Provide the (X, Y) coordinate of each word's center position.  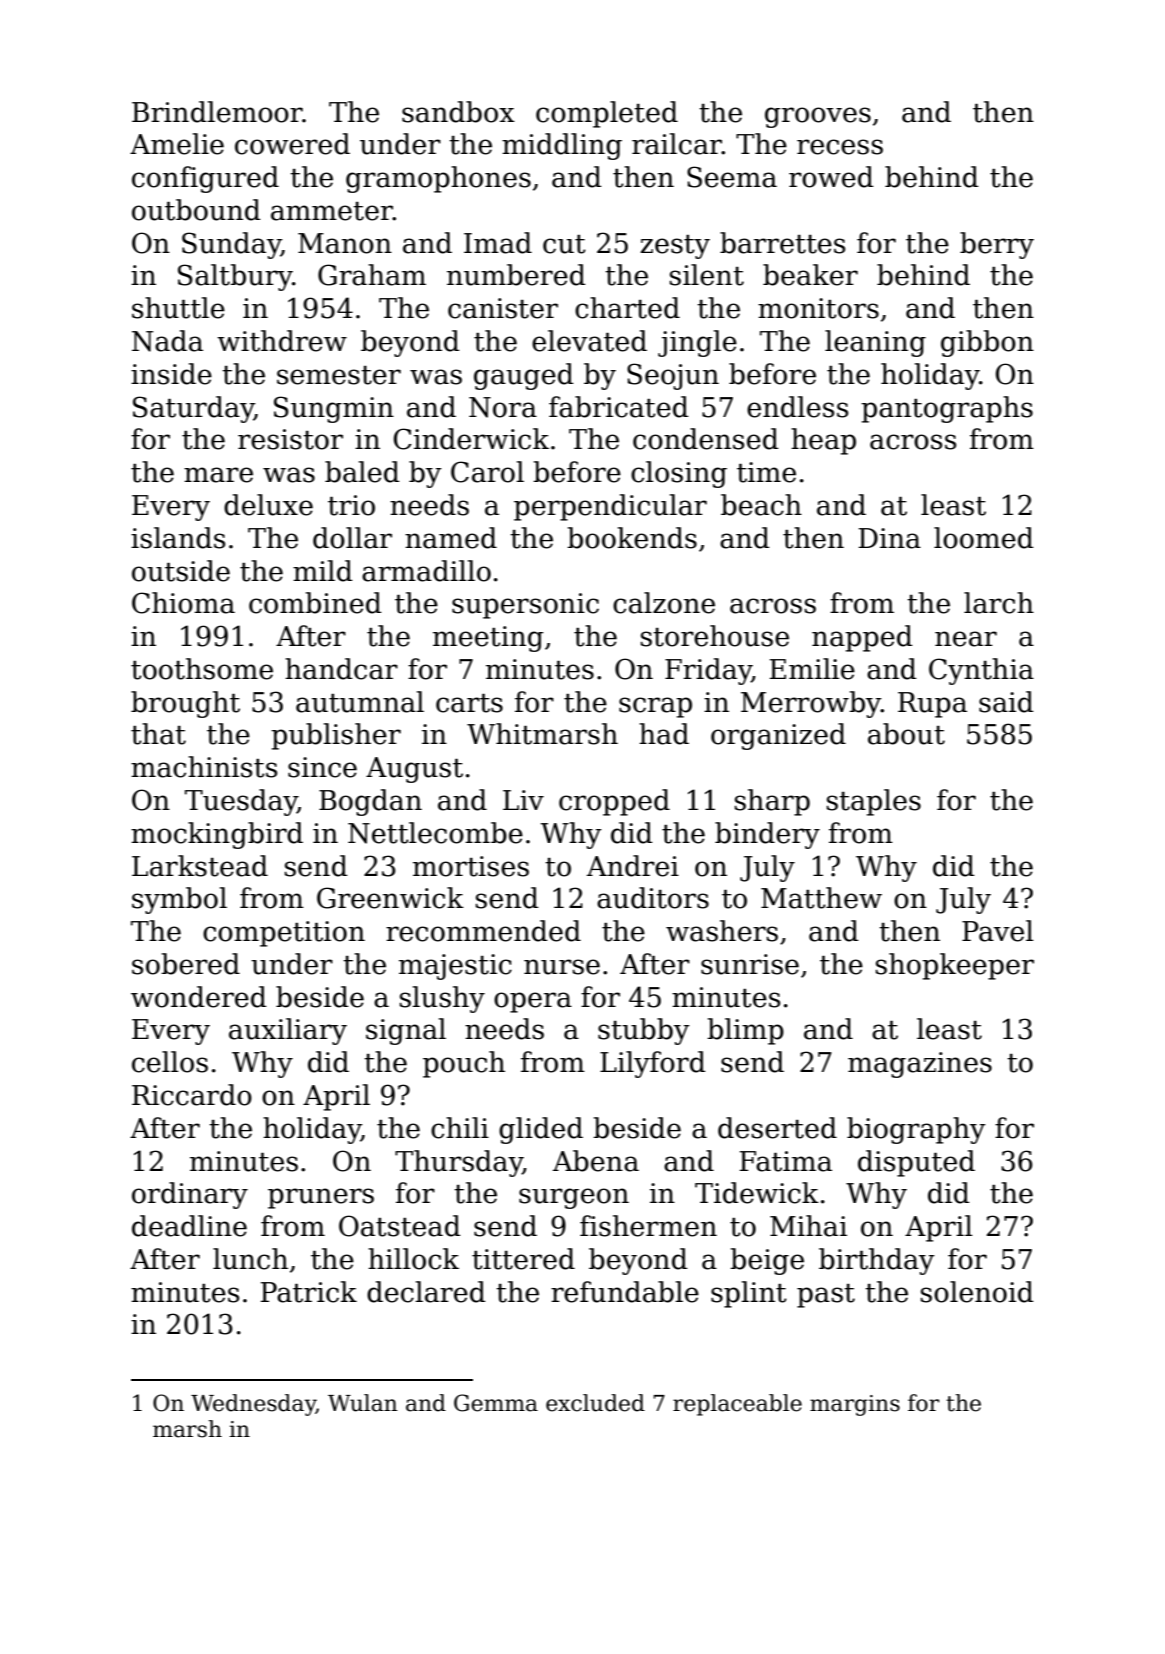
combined (315, 603)
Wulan (363, 1403)
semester (339, 375)
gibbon (987, 343)
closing (679, 474)
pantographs (947, 409)
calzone (664, 603)
